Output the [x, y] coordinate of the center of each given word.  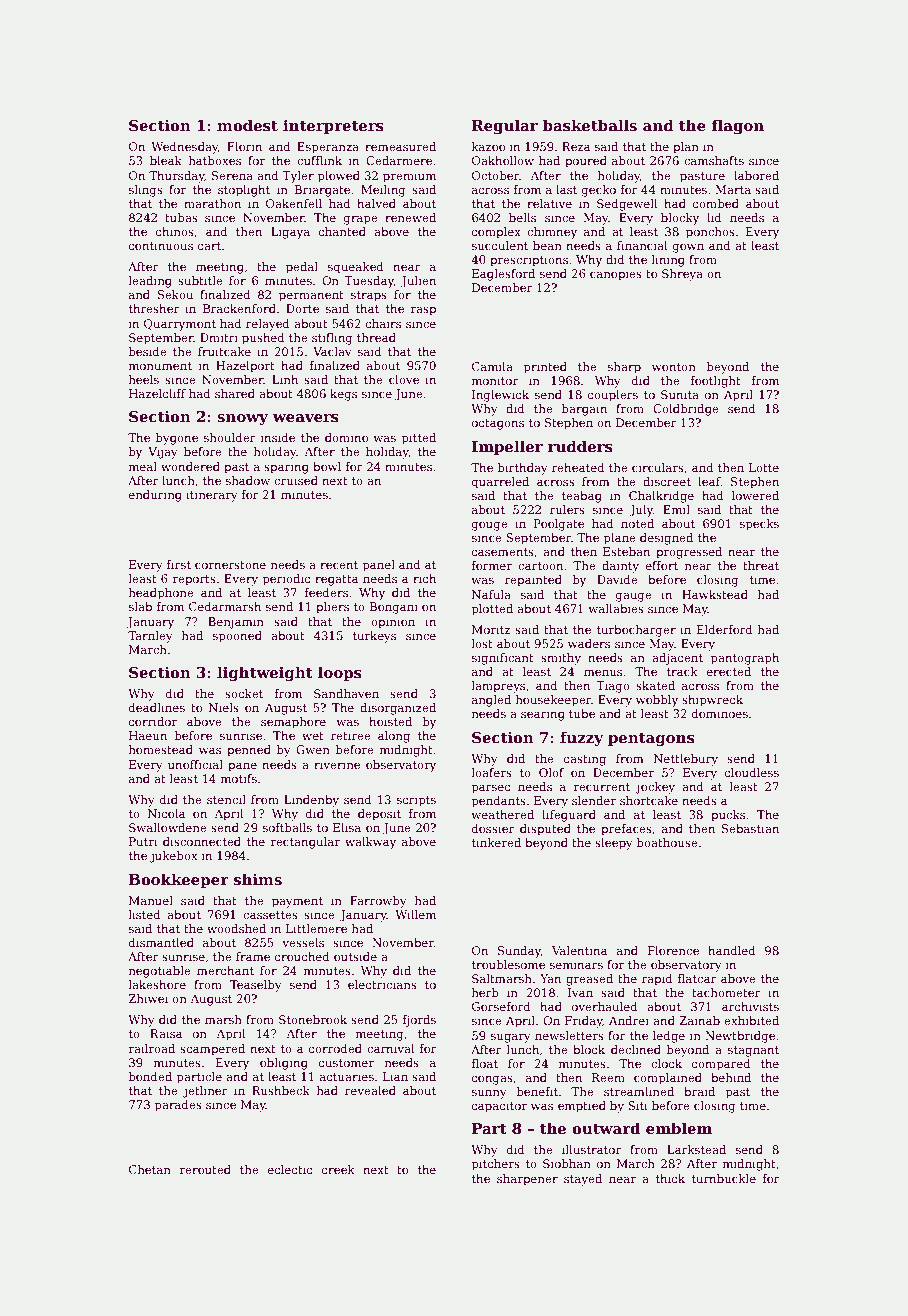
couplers [613, 396]
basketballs [590, 125]
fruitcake [224, 351]
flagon [738, 127]
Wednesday [184, 148]
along [394, 737]
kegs [343, 395]
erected [729, 671]
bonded [150, 1076]
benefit [537, 1091]
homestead [161, 749]
